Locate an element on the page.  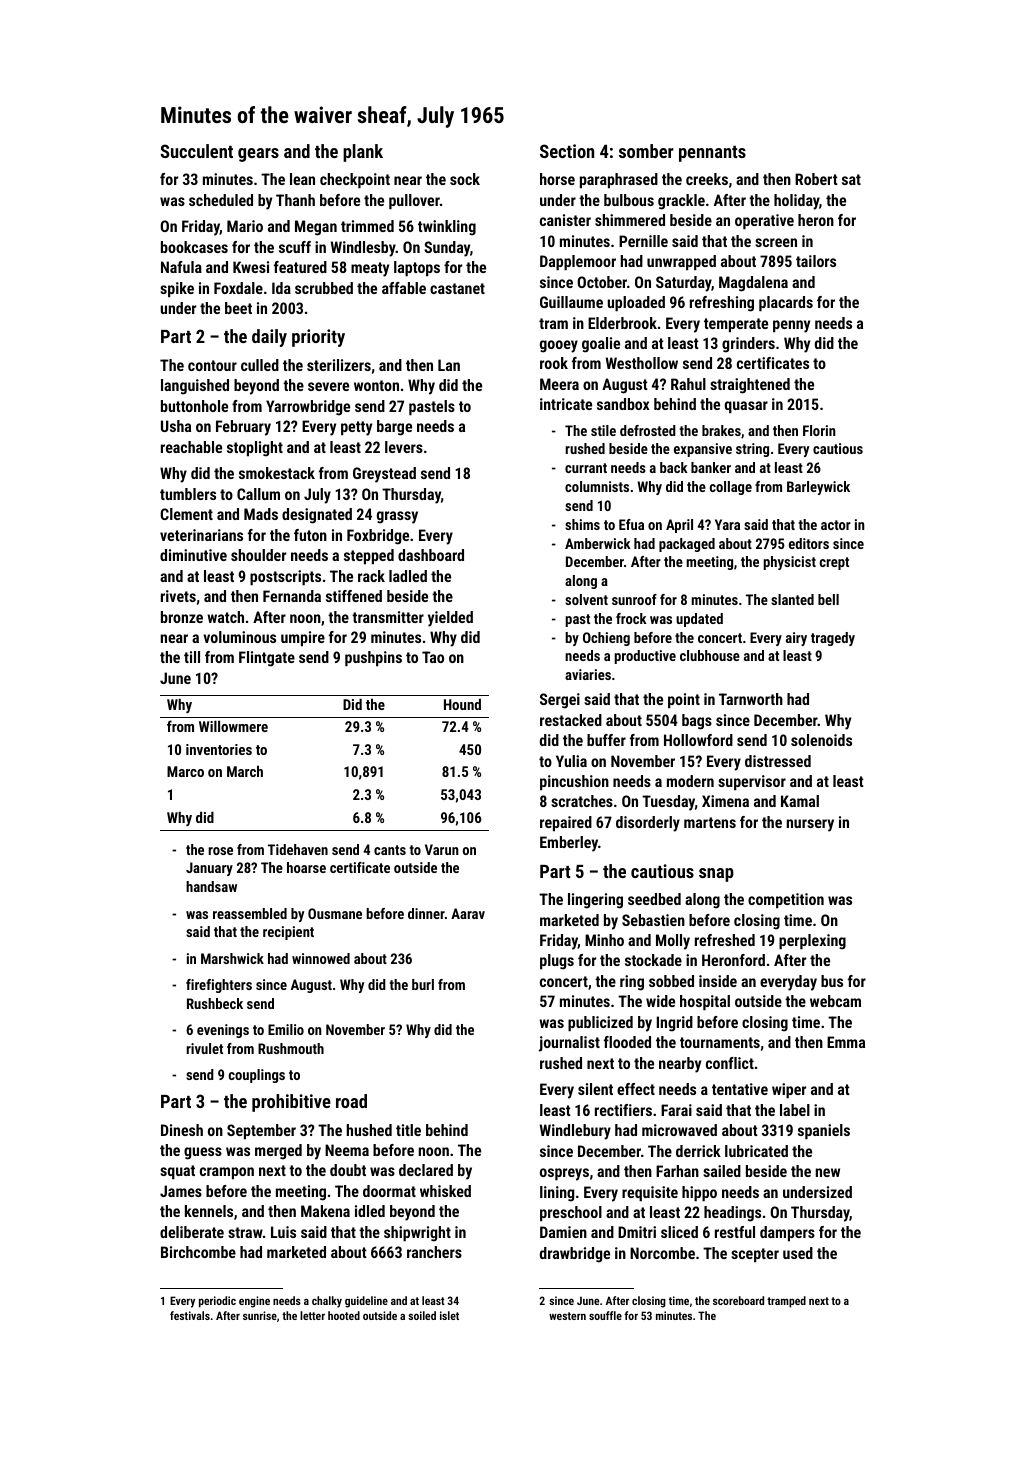
Succulent is located at coordinates (196, 151).
